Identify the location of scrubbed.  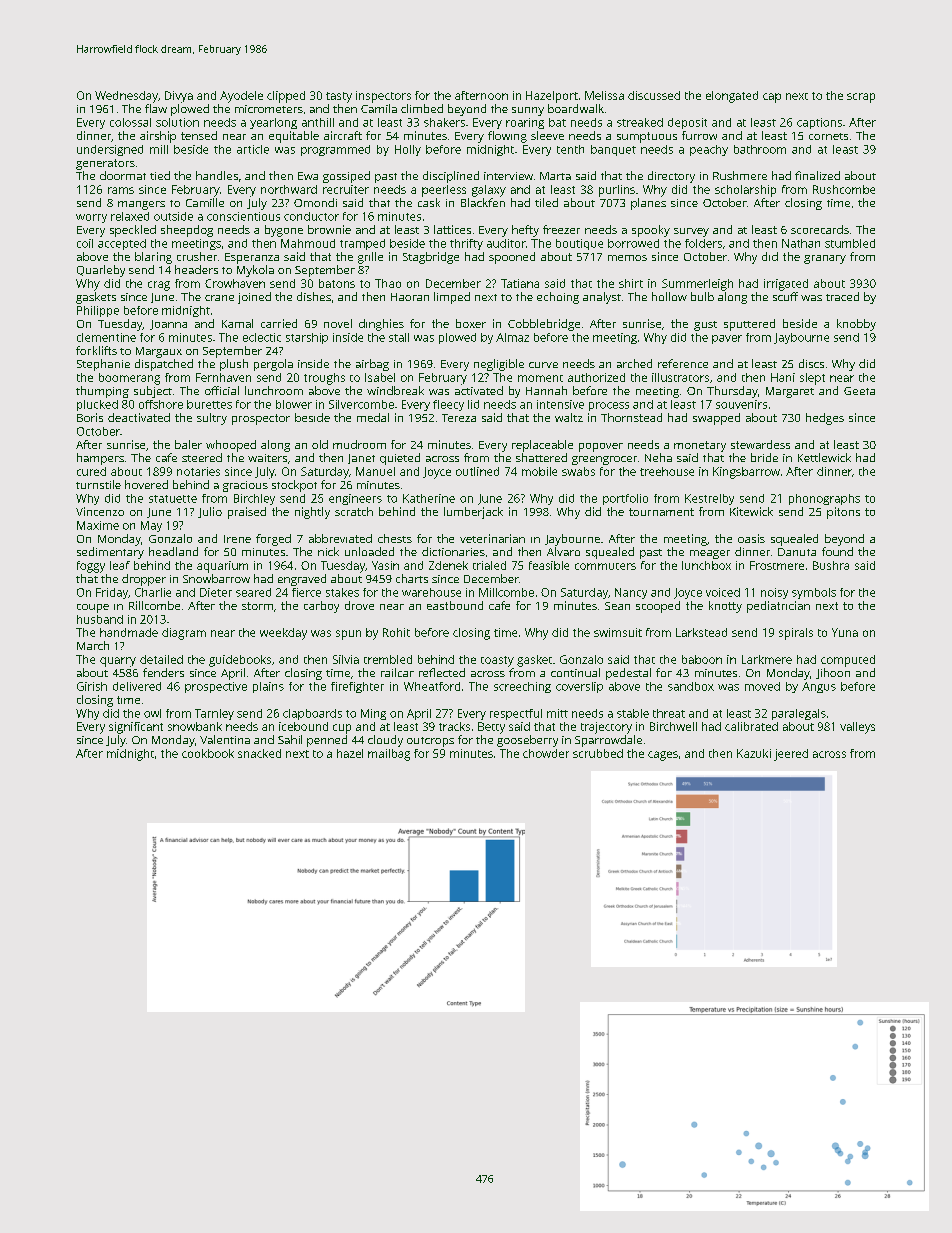
(598, 753).
